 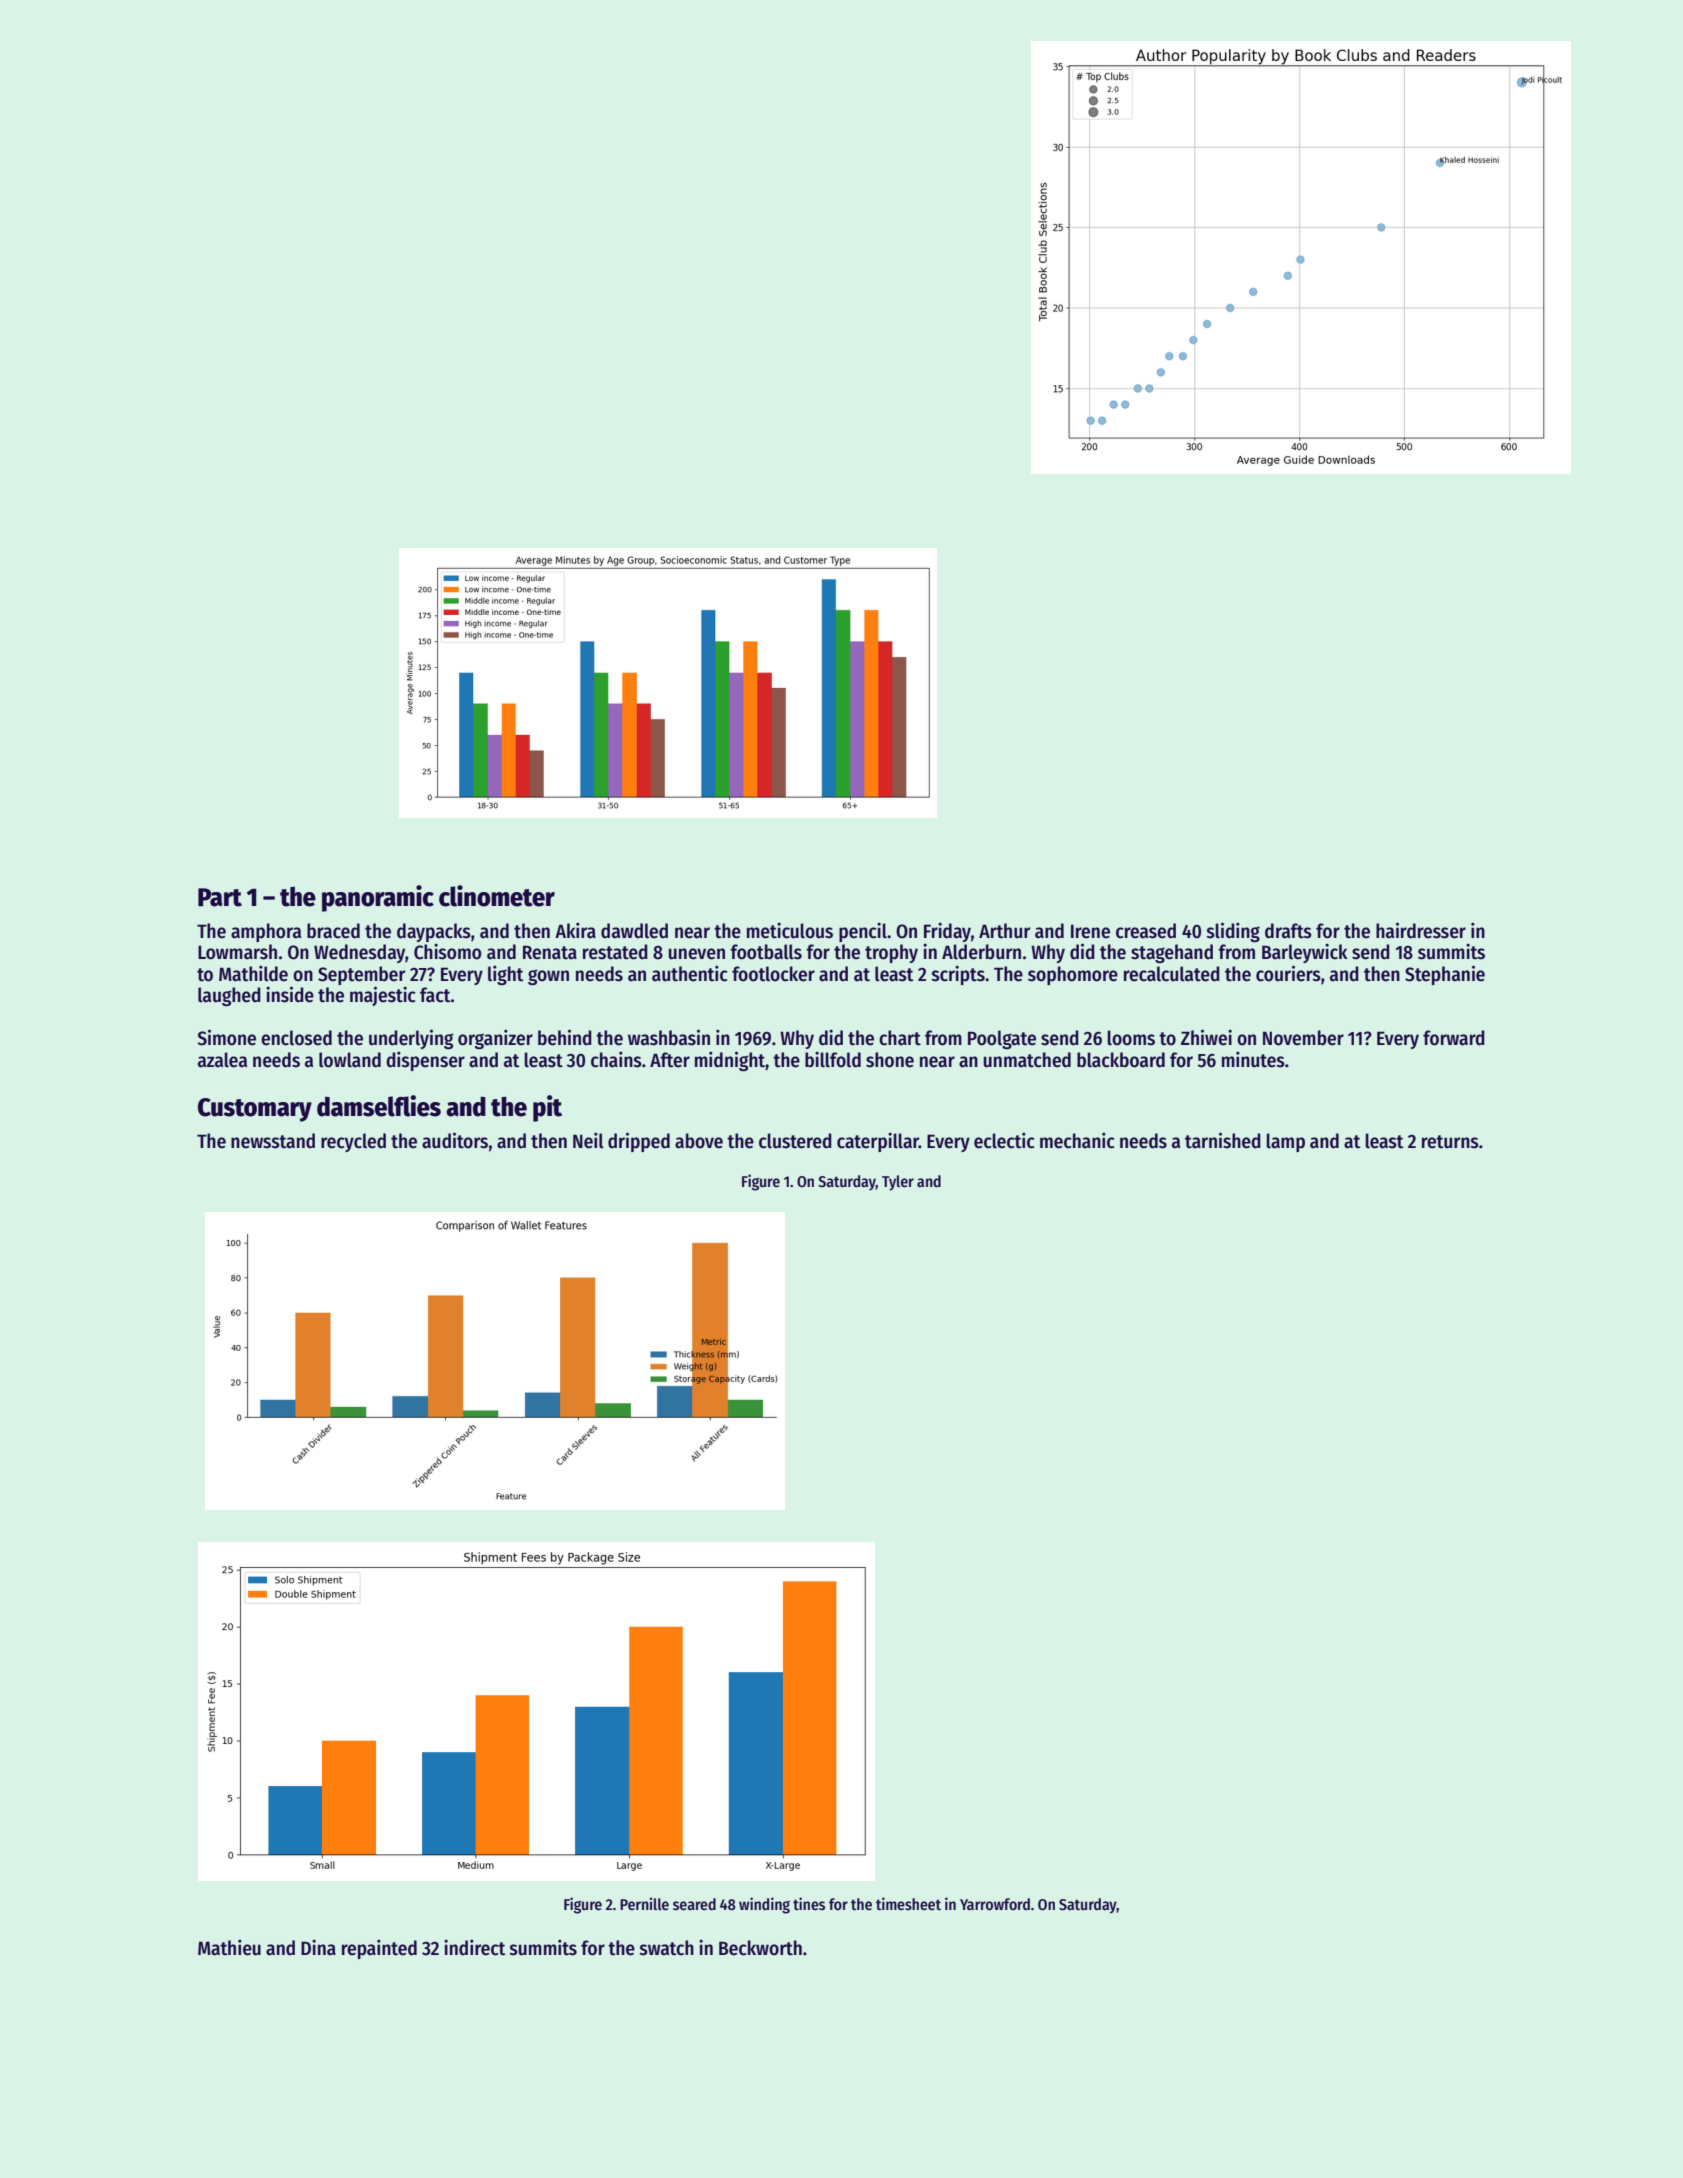 I want to click on newsstand, so click(x=273, y=1141).
